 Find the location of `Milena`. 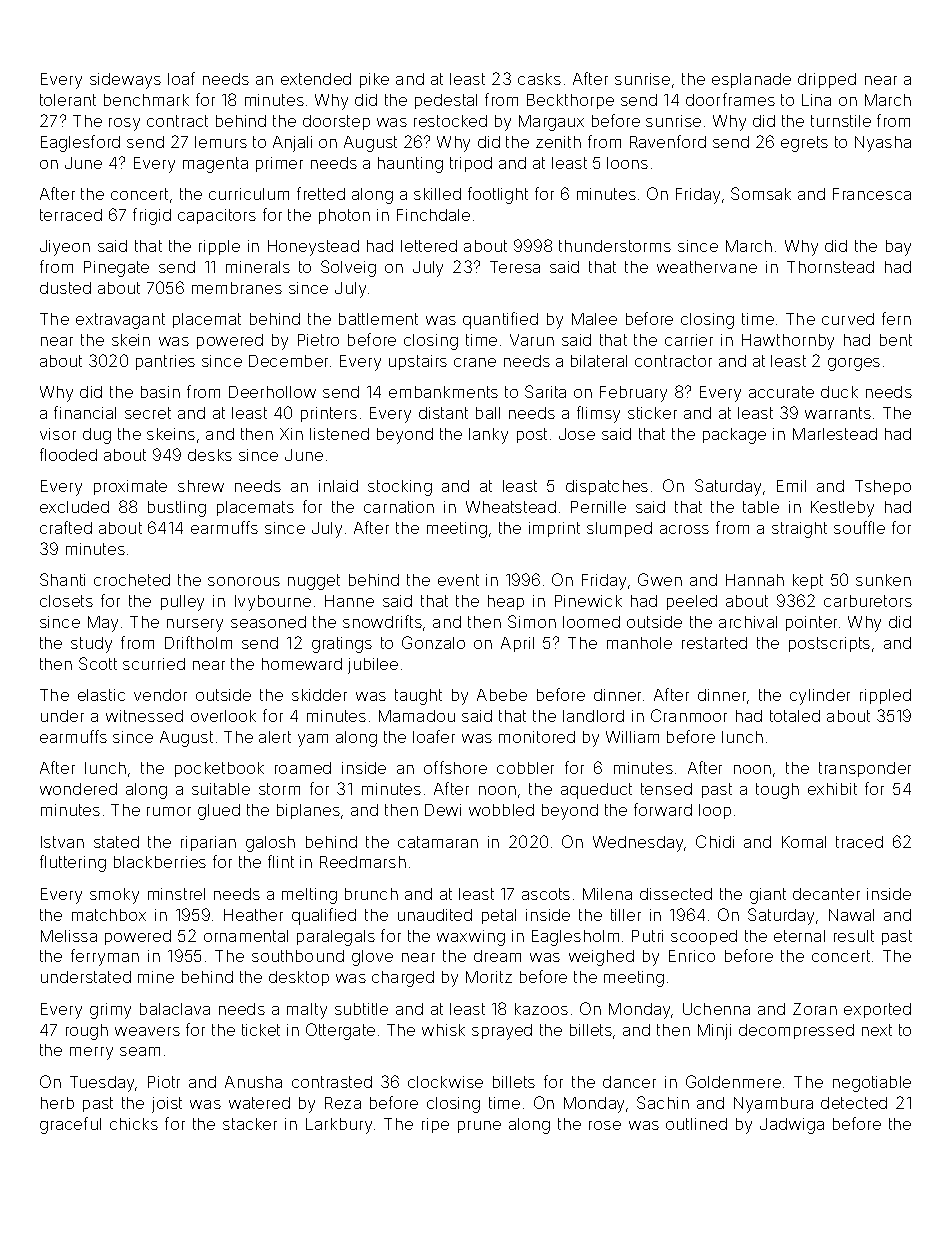

Milena is located at coordinates (607, 894).
